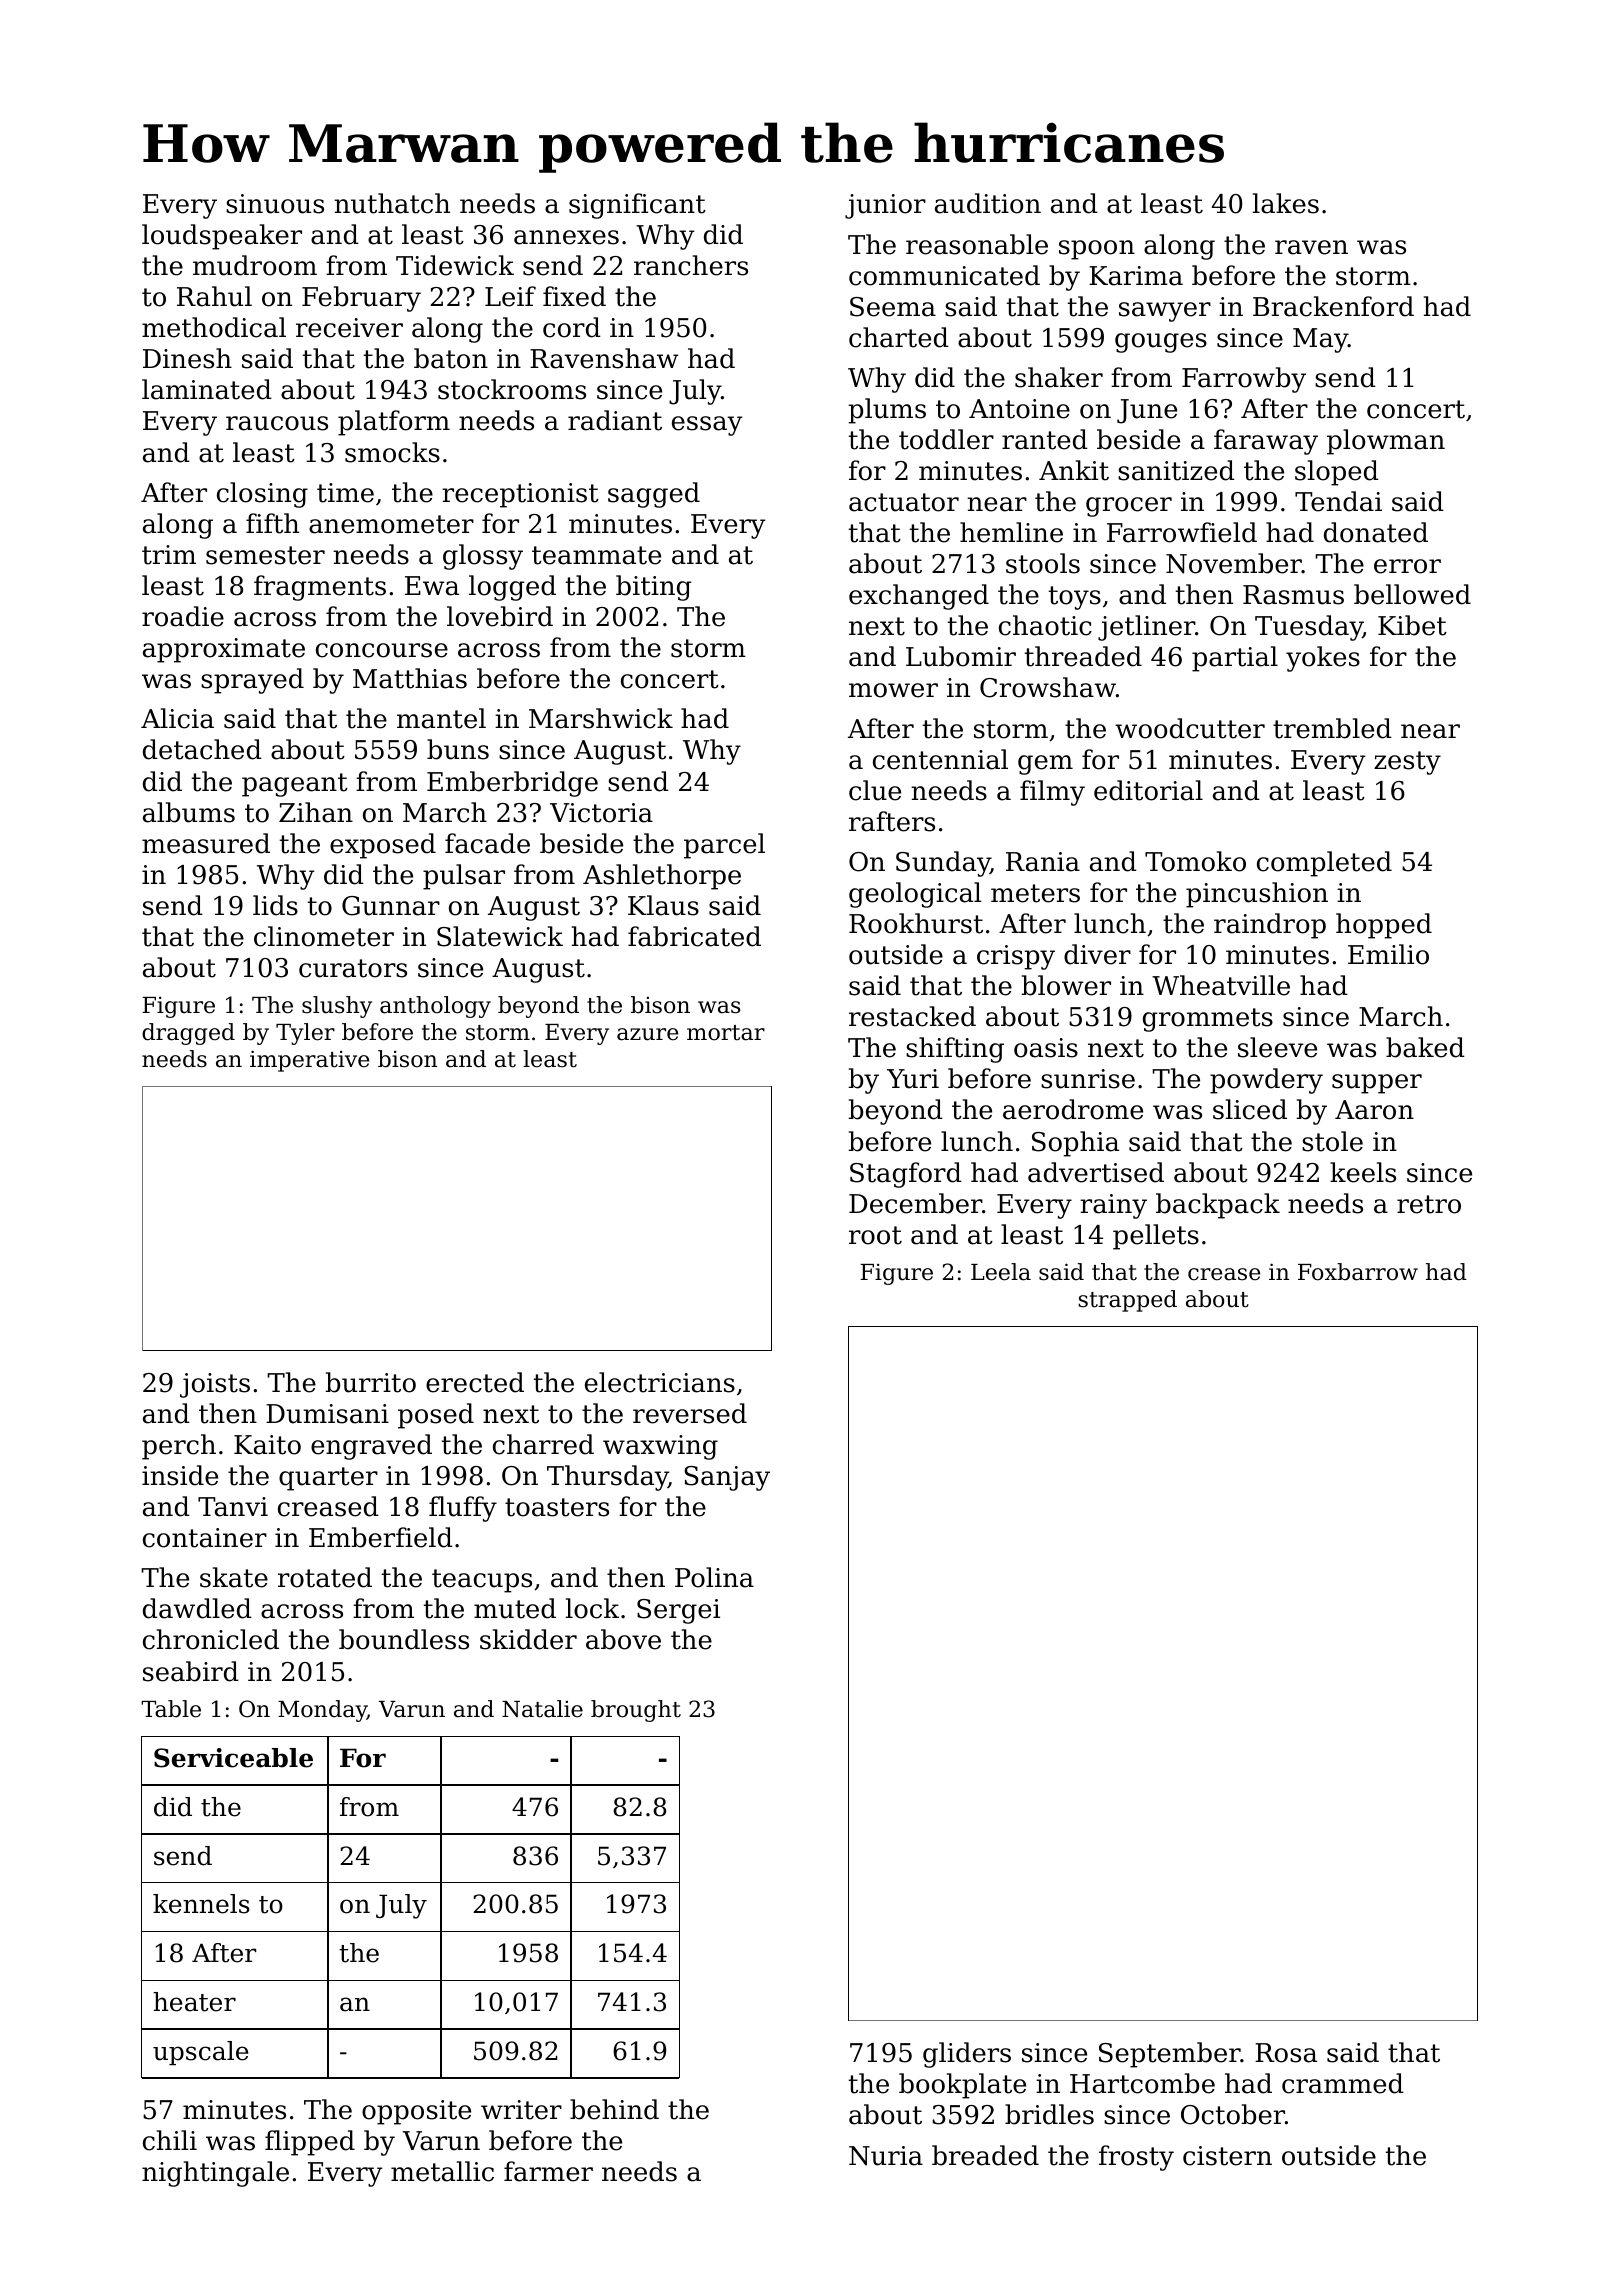  What do you see at coordinates (614, 2109) in the screenshot?
I see `behind` at bounding box center [614, 2109].
